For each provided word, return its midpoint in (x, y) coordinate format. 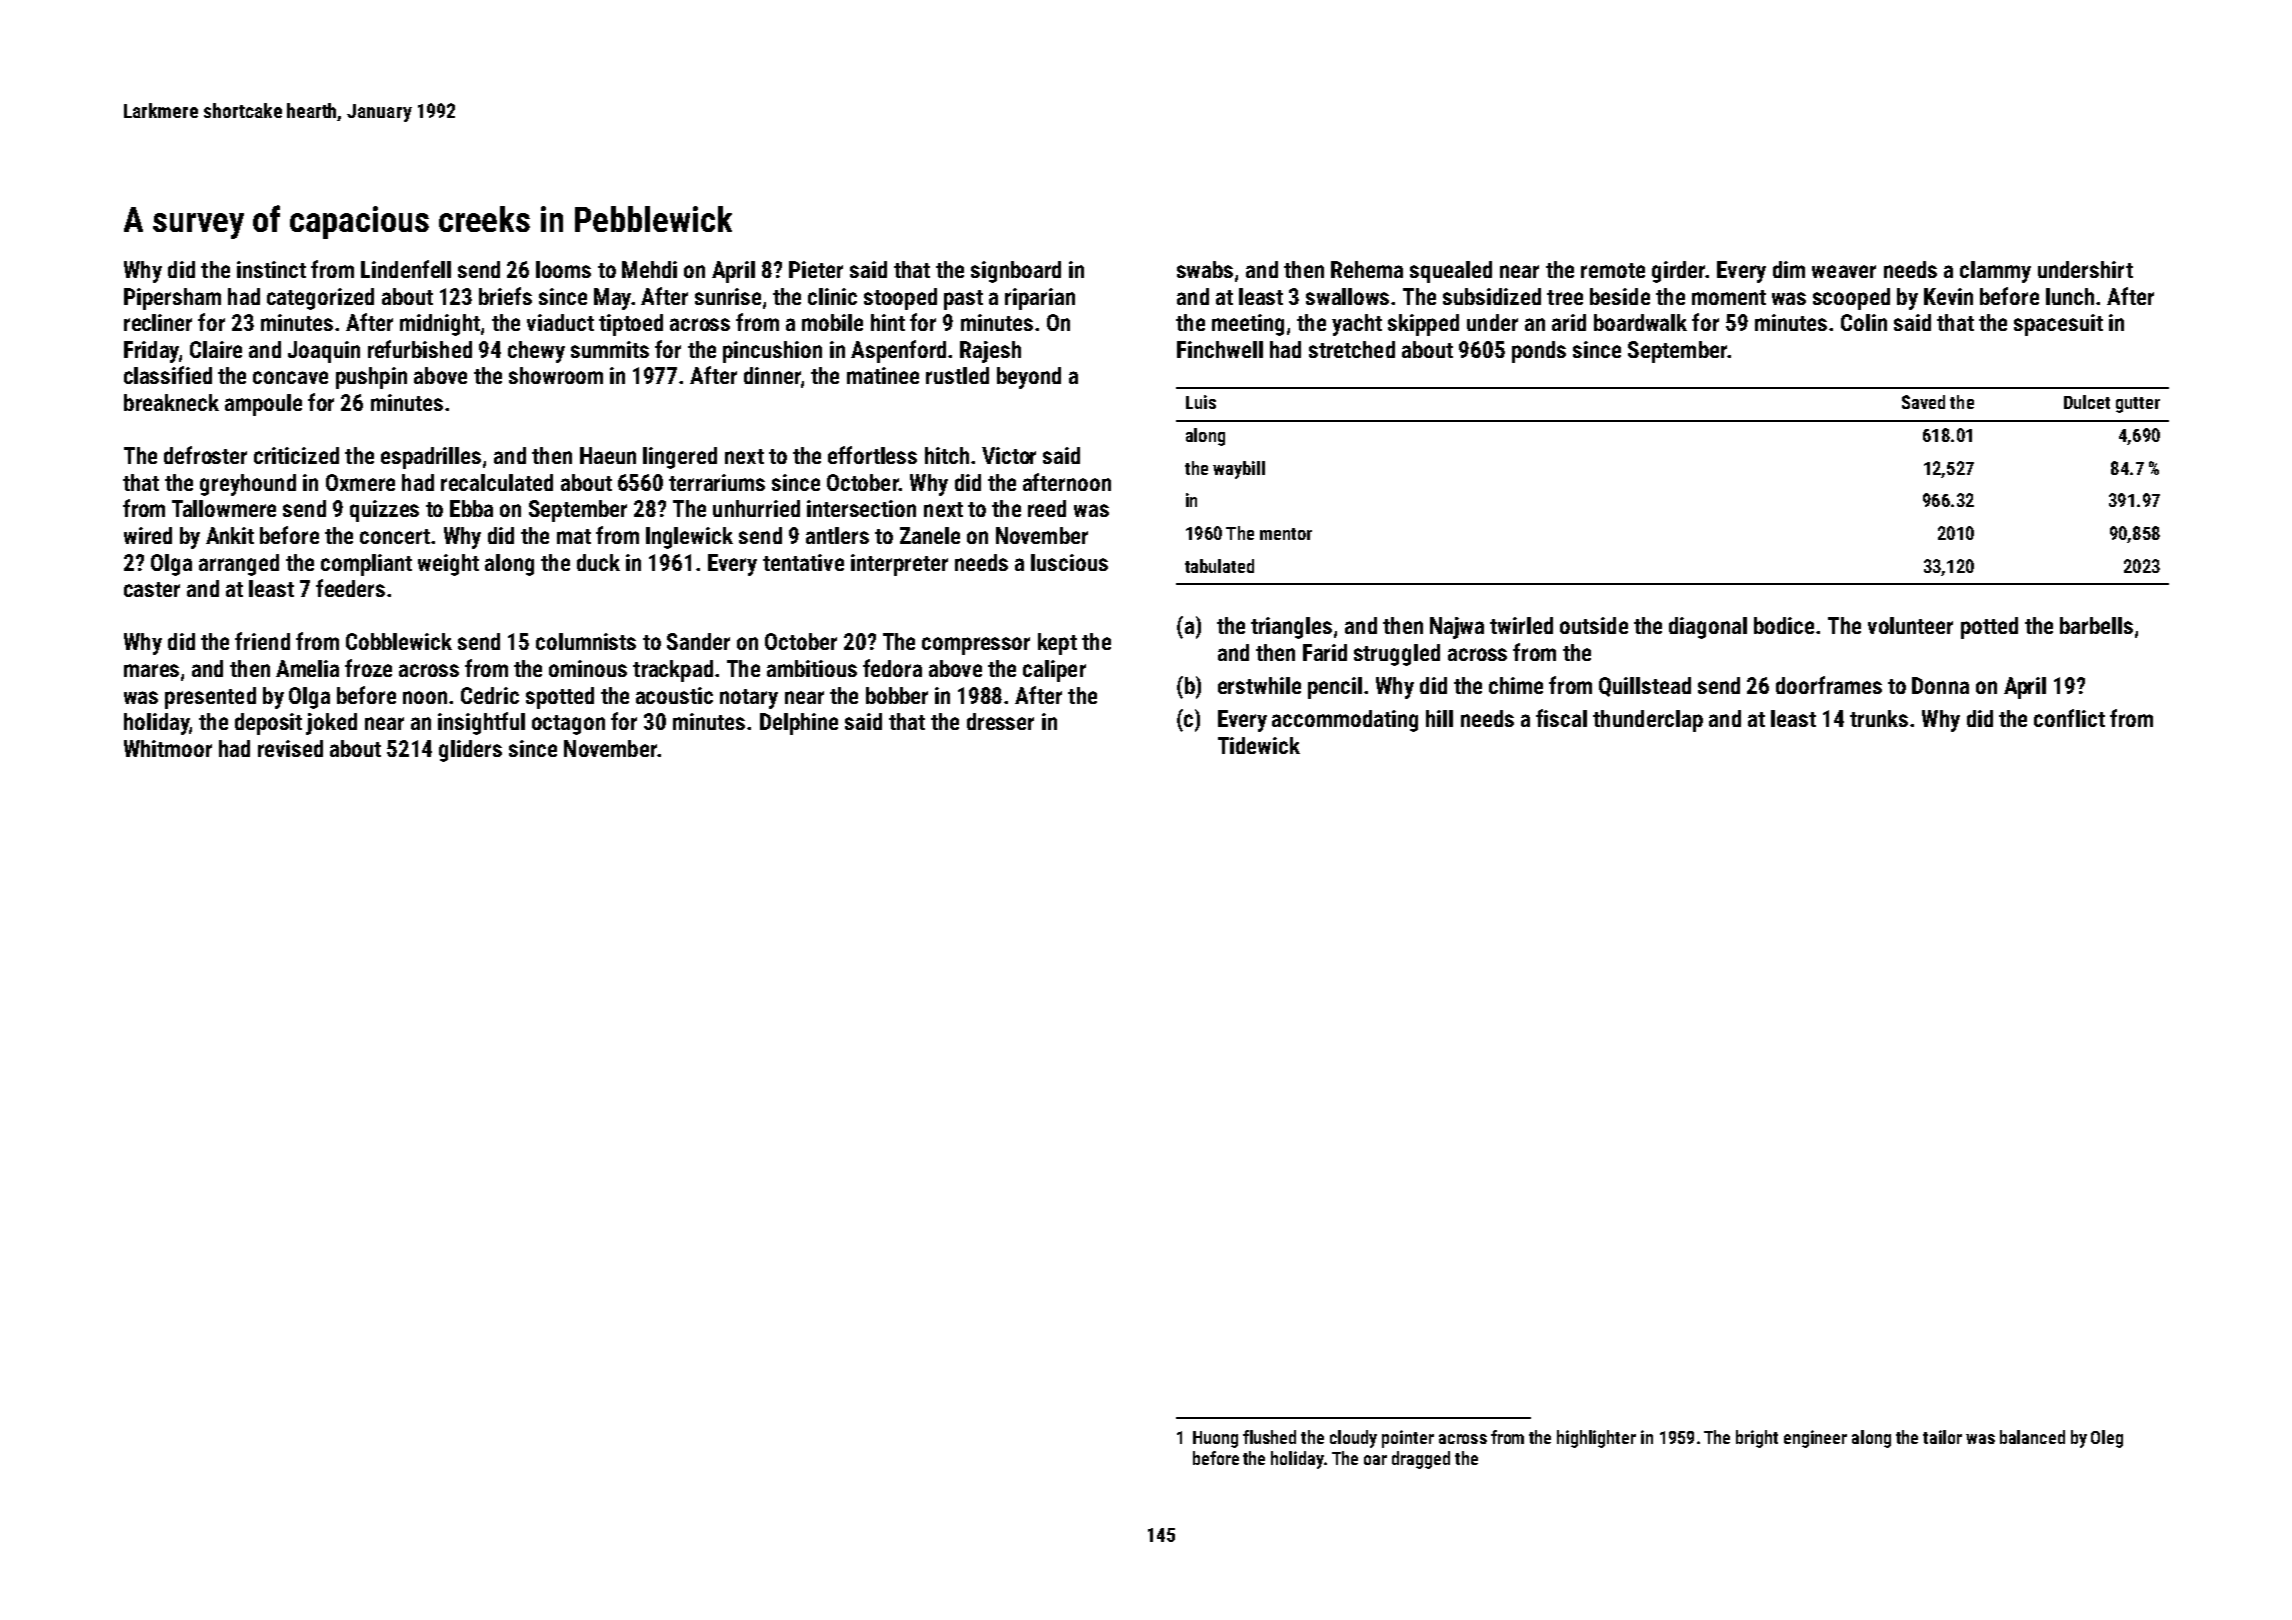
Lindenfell (406, 269)
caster (152, 589)
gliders (470, 751)
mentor (1286, 534)
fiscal (1561, 718)
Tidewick (1259, 745)
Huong (1215, 1439)
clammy (1995, 272)
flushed (1269, 1437)
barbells (2096, 625)
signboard (1016, 272)
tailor (1942, 1437)
